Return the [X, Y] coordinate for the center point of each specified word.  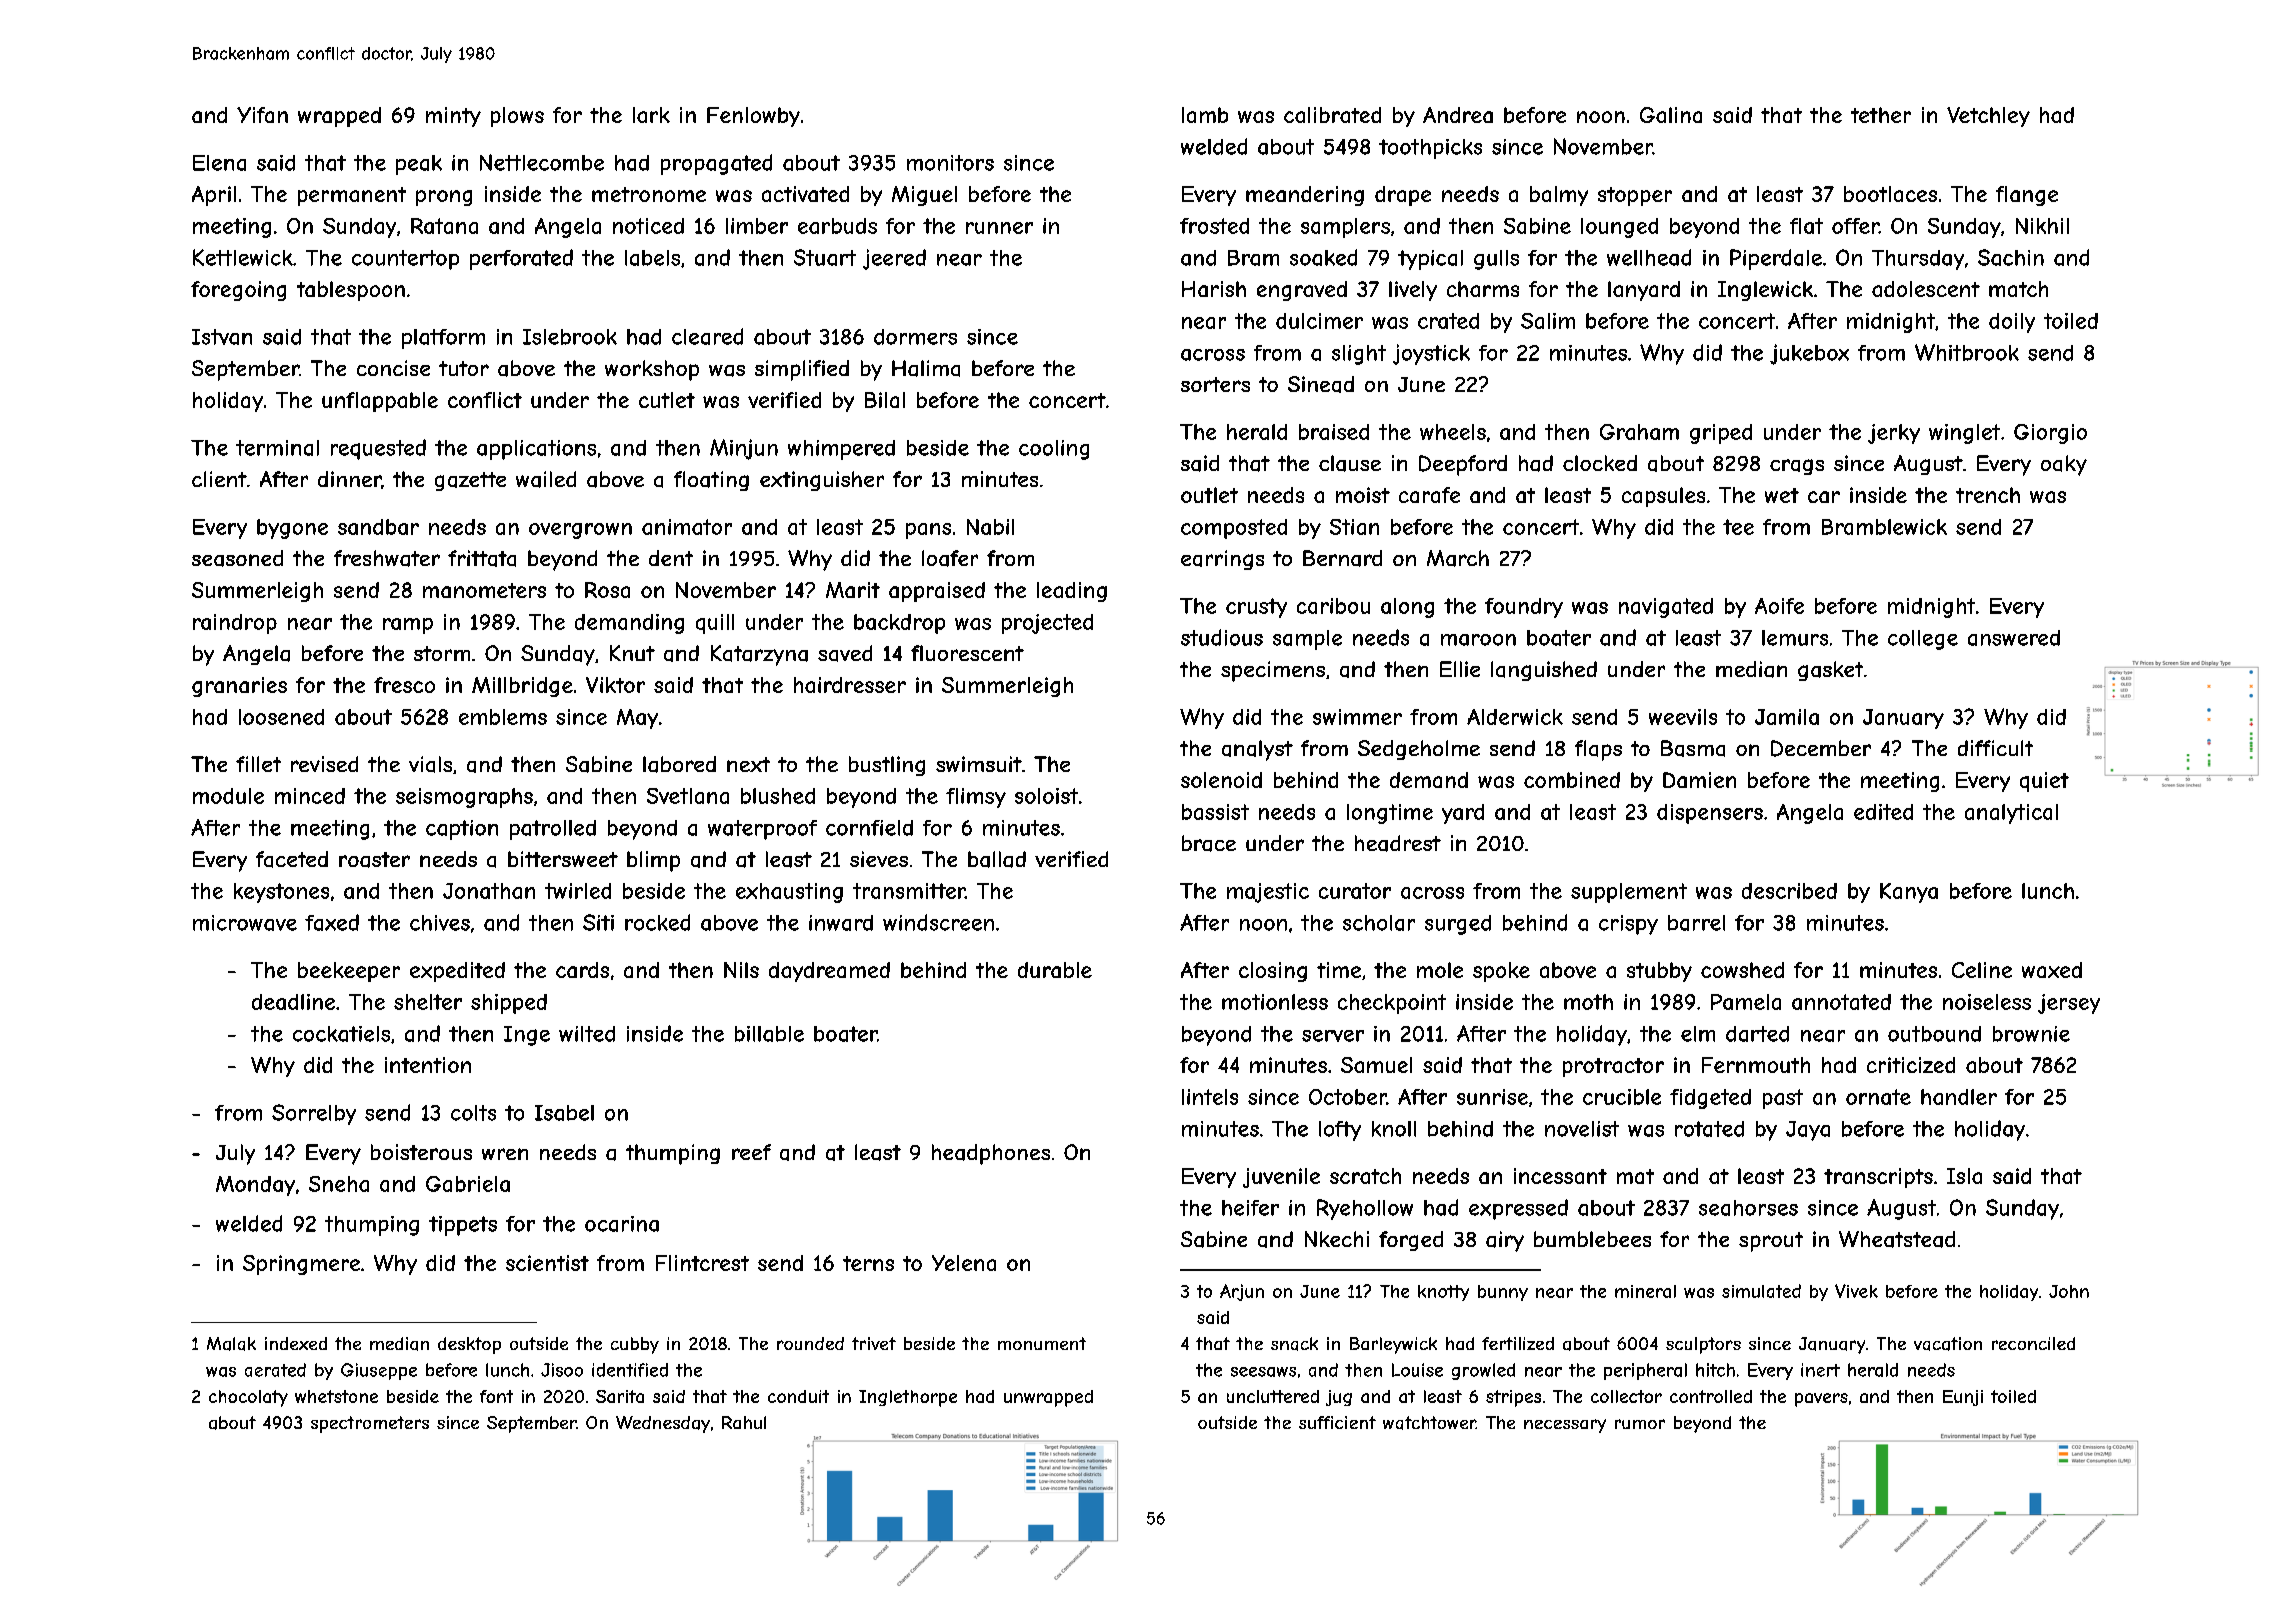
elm [1698, 1034]
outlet [1209, 495]
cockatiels [341, 1034]
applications [536, 450]
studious [1222, 637]
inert [1820, 1370]
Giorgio [2050, 434]
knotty [1443, 1293]
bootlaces [1890, 194]
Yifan [262, 115]
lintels [1210, 1097]
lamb [1205, 115]
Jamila [1787, 717]
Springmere [301, 1265]
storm [442, 653]
